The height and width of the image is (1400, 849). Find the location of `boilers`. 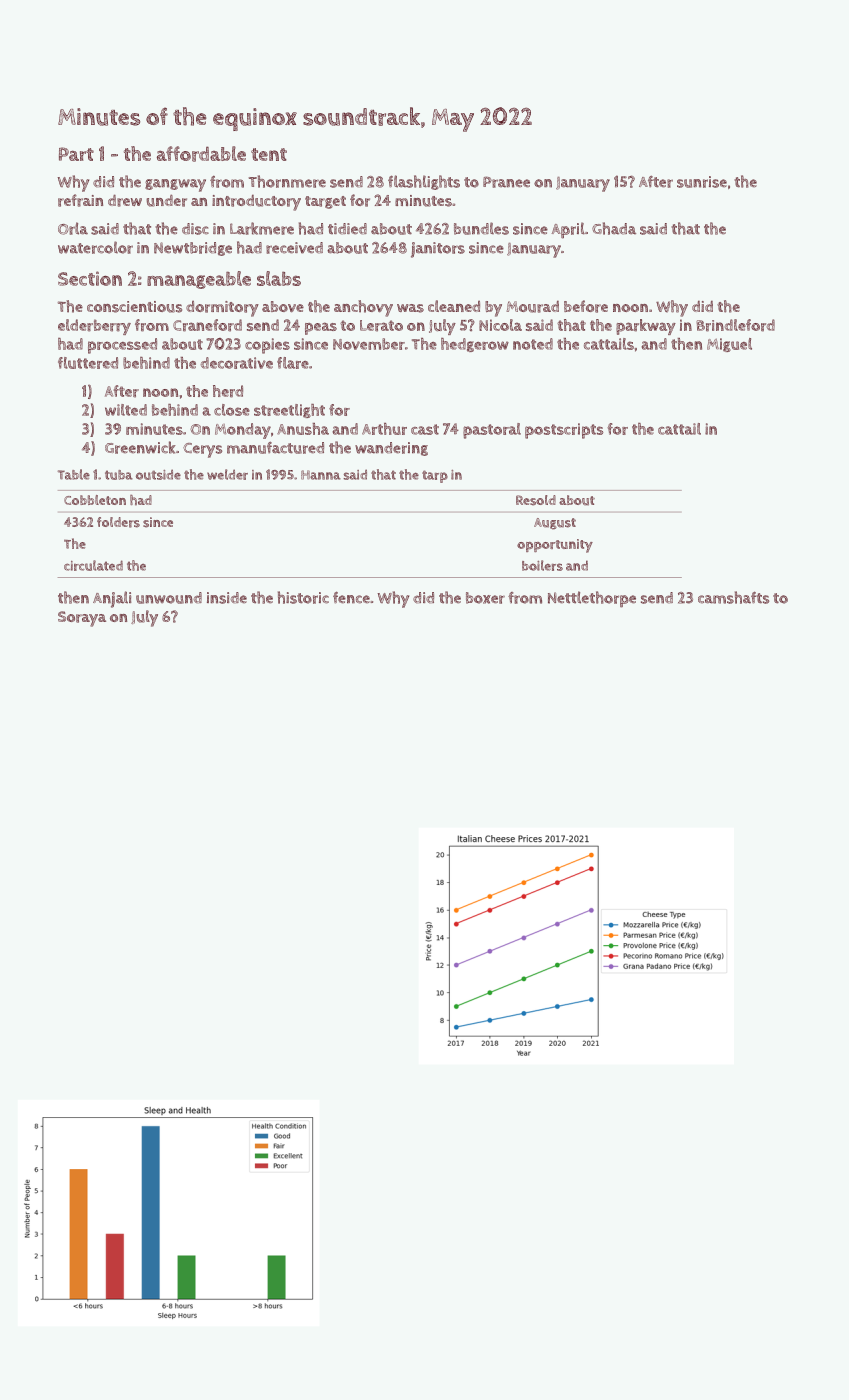

boilers is located at coordinates (542, 565).
